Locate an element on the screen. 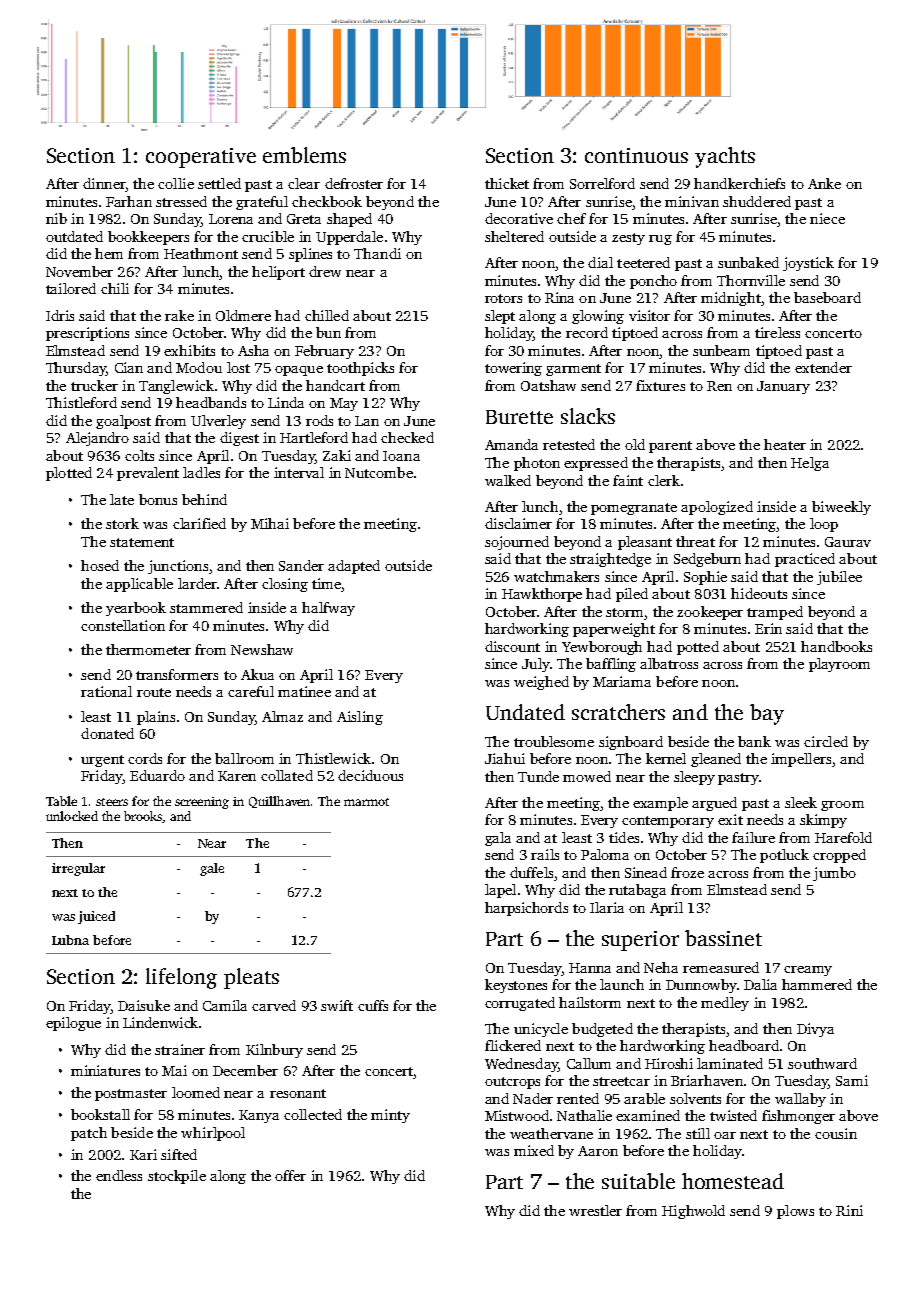 This screenshot has height=1314, width=924. thicket is located at coordinates (507, 183).
